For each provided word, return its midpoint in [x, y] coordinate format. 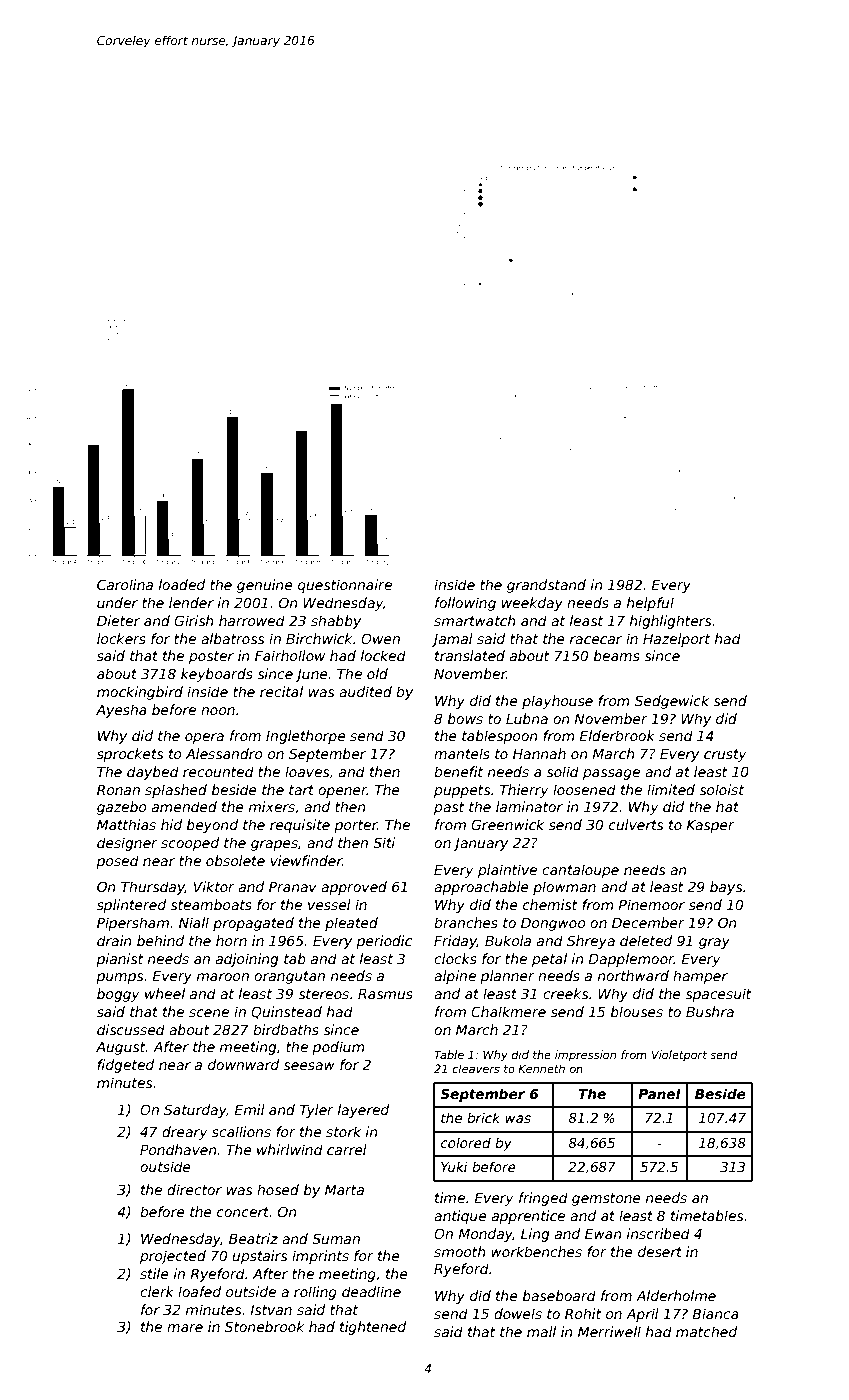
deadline [371, 1291]
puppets [462, 791]
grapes [274, 845]
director [194, 1189]
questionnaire [345, 586]
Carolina [125, 584]
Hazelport [676, 640]
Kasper [710, 826]
